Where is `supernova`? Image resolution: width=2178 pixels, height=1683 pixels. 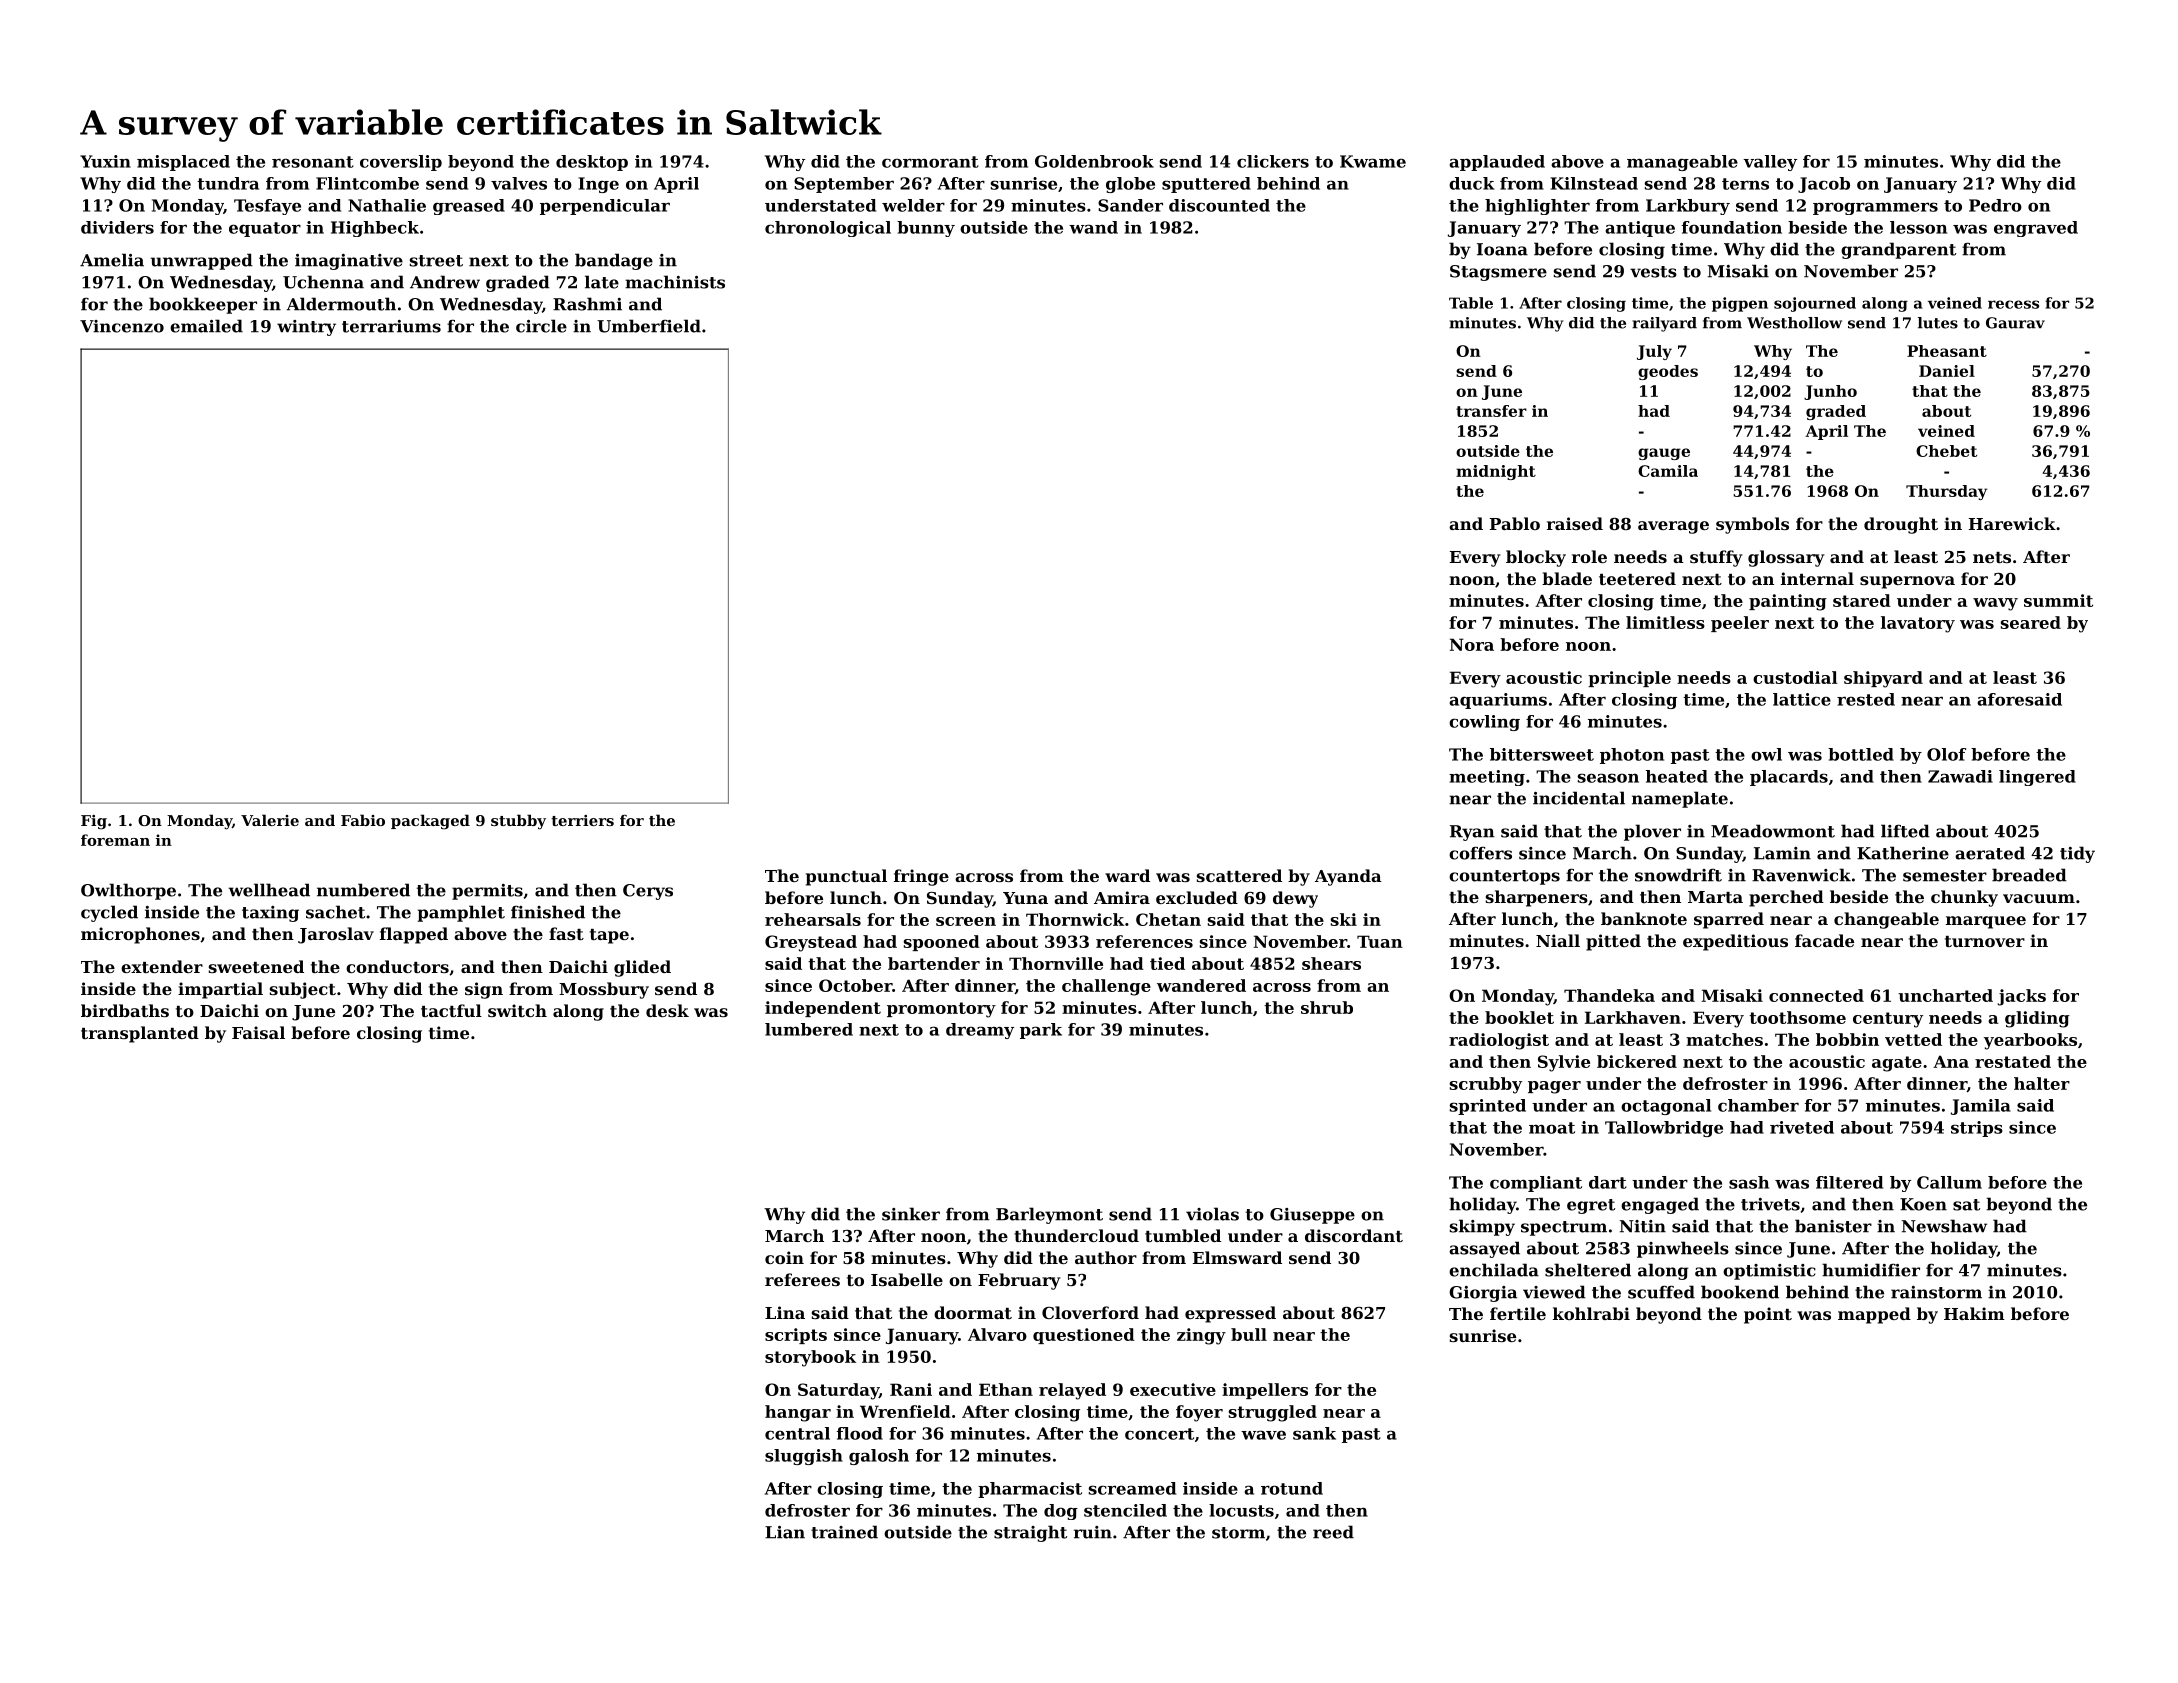
supernova is located at coordinates (1907, 582).
